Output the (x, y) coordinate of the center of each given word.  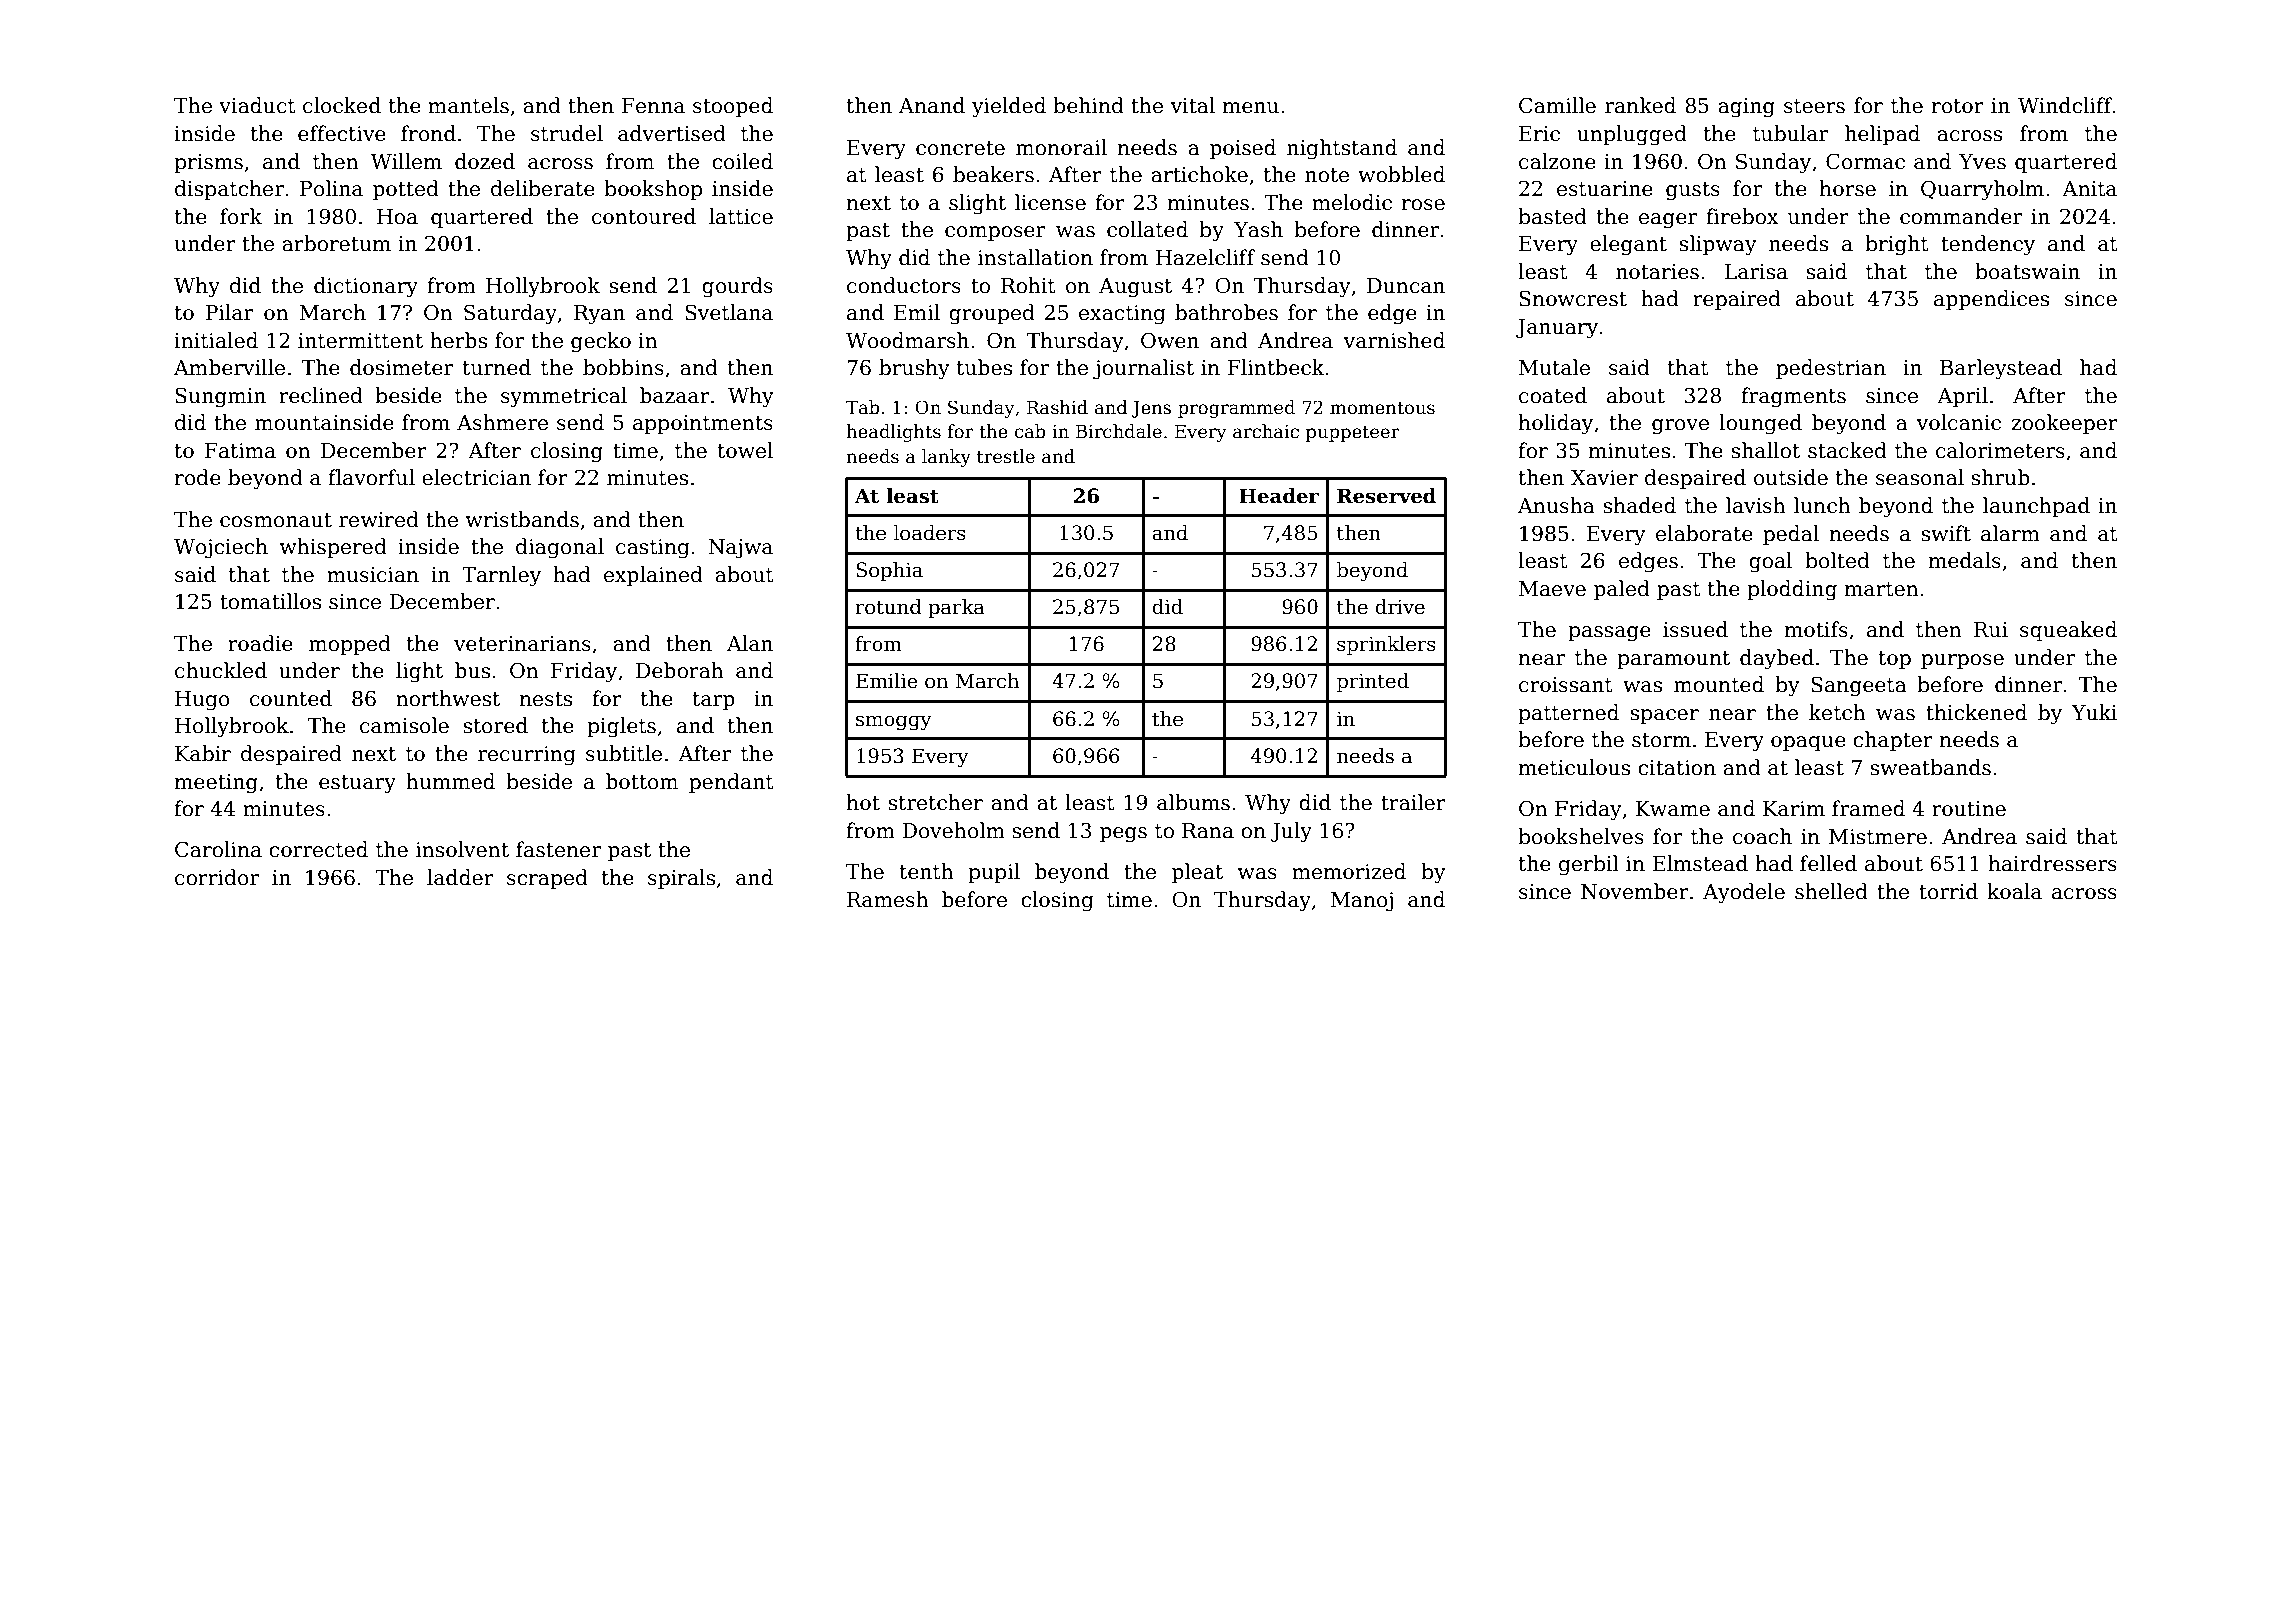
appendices (1991, 300)
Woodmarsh (907, 340)
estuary (357, 784)
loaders (930, 533)
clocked (342, 105)
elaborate (1704, 533)
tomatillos (270, 601)
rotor (1958, 106)
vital (1193, 105)
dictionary (366, 287)
